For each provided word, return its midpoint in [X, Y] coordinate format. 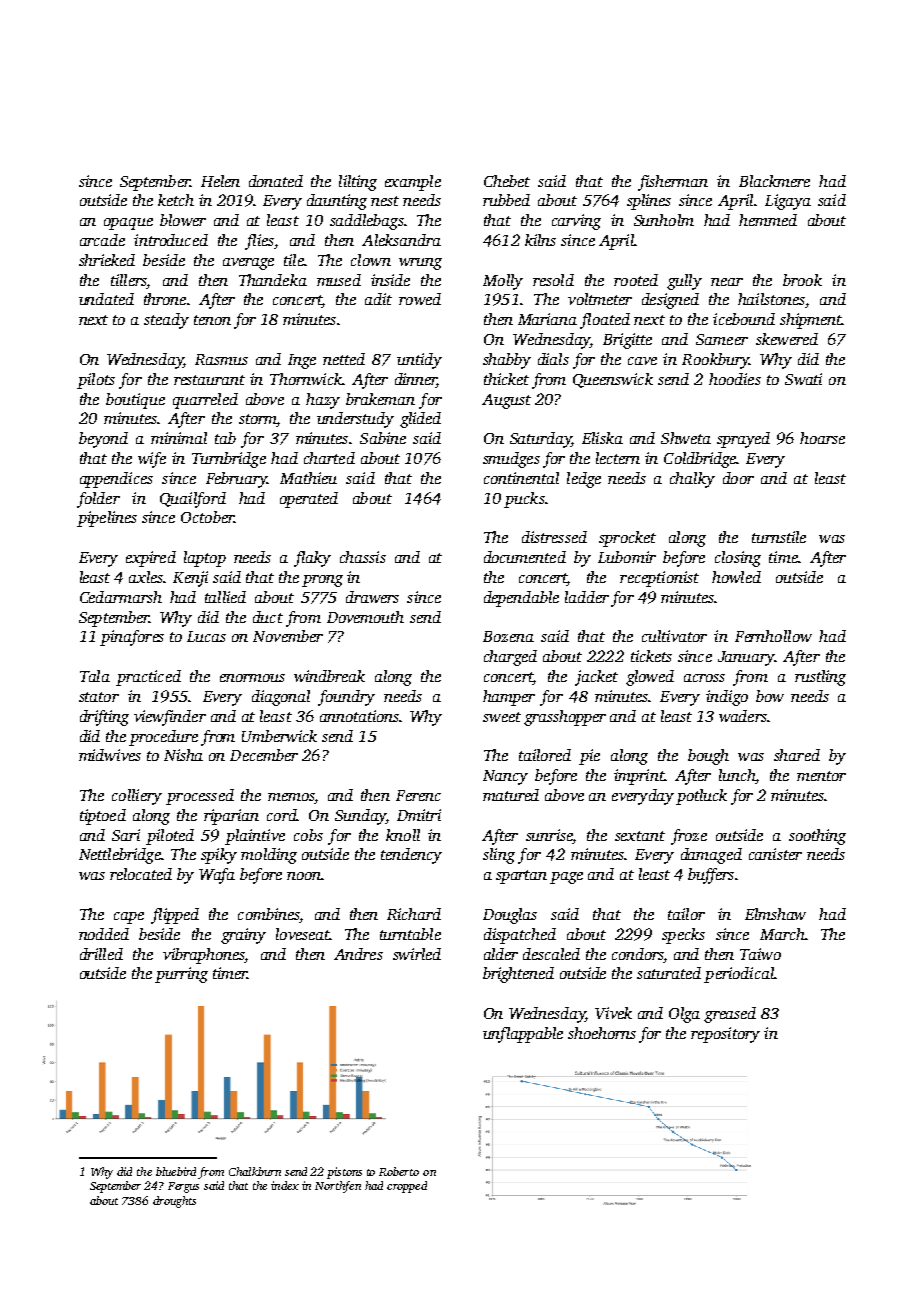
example [413, 183]
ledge [584, 480]
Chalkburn [255, 1171]
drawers [372, 597]
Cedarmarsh [121, 597]
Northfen [338, 1187]
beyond [103, 440]
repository [725, 1035]
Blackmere [774, 181]
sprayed [743, 440]
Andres [358, 954]
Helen [220, 181]
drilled [101, 954]
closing [738, 559]
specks [683, 936]
